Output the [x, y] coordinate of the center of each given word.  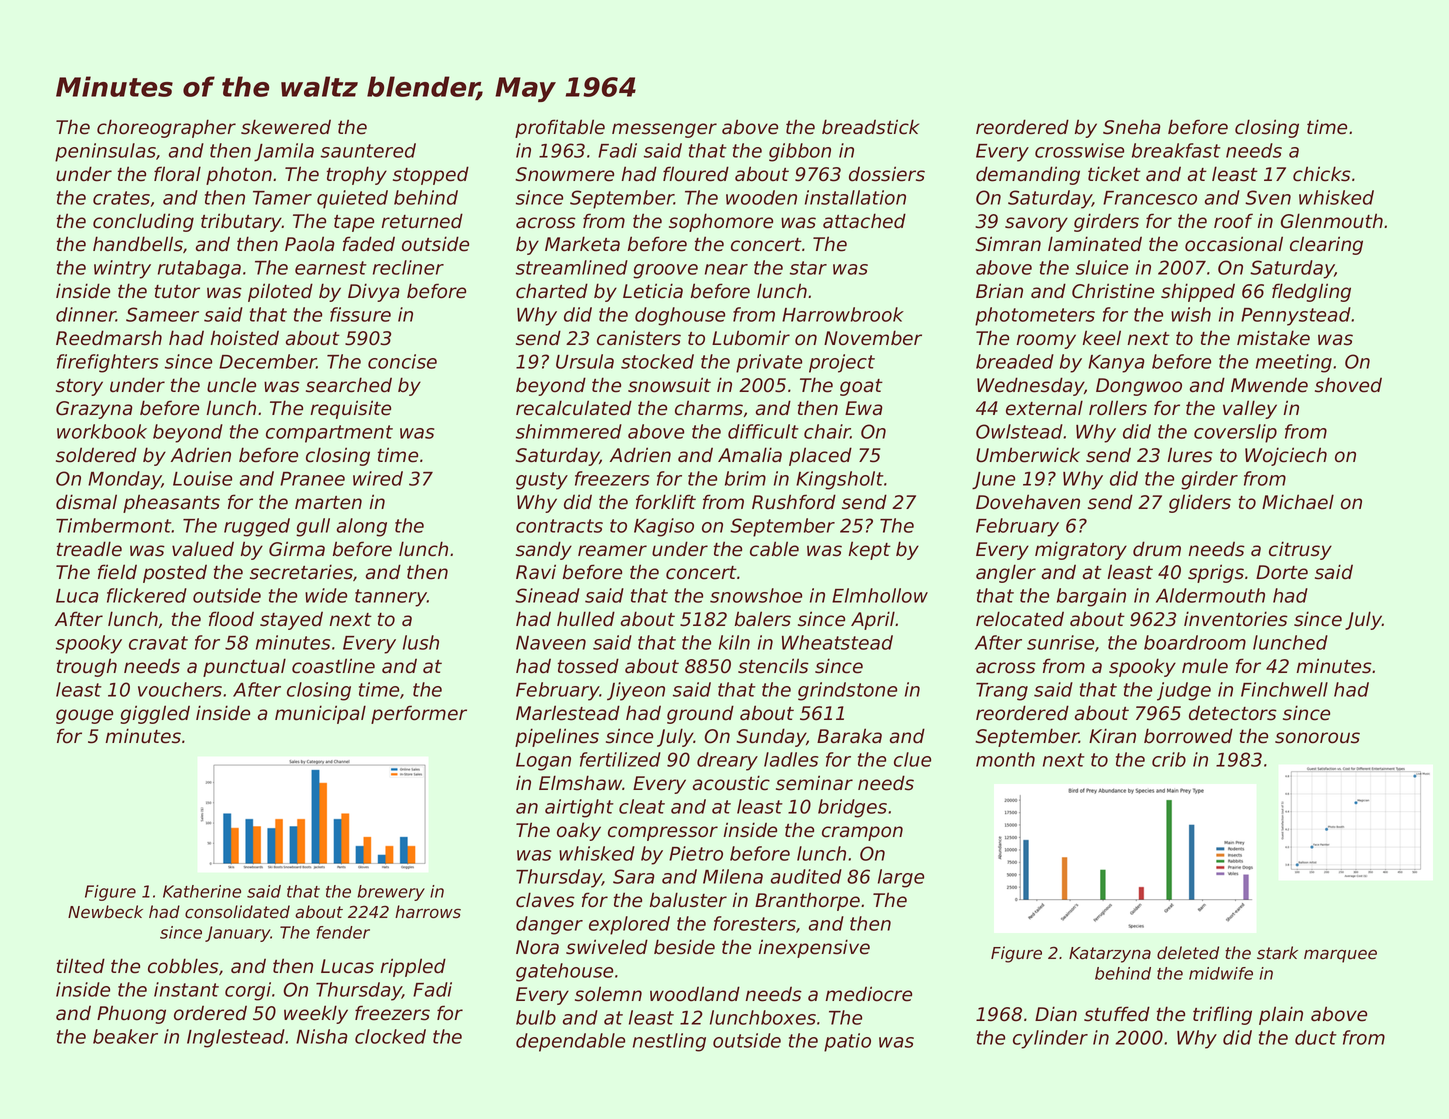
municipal [320, 714]
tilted [81, 966]
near [726, 269]
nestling [669, 1042]
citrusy [1300, 550]
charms [709, 408]
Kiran [1112, 736]
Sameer [162, 314]
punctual [244, 667]
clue [912, 759]
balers [763, 619]
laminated [1095, 244]
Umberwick [1028, 455]
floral [177, 174]
